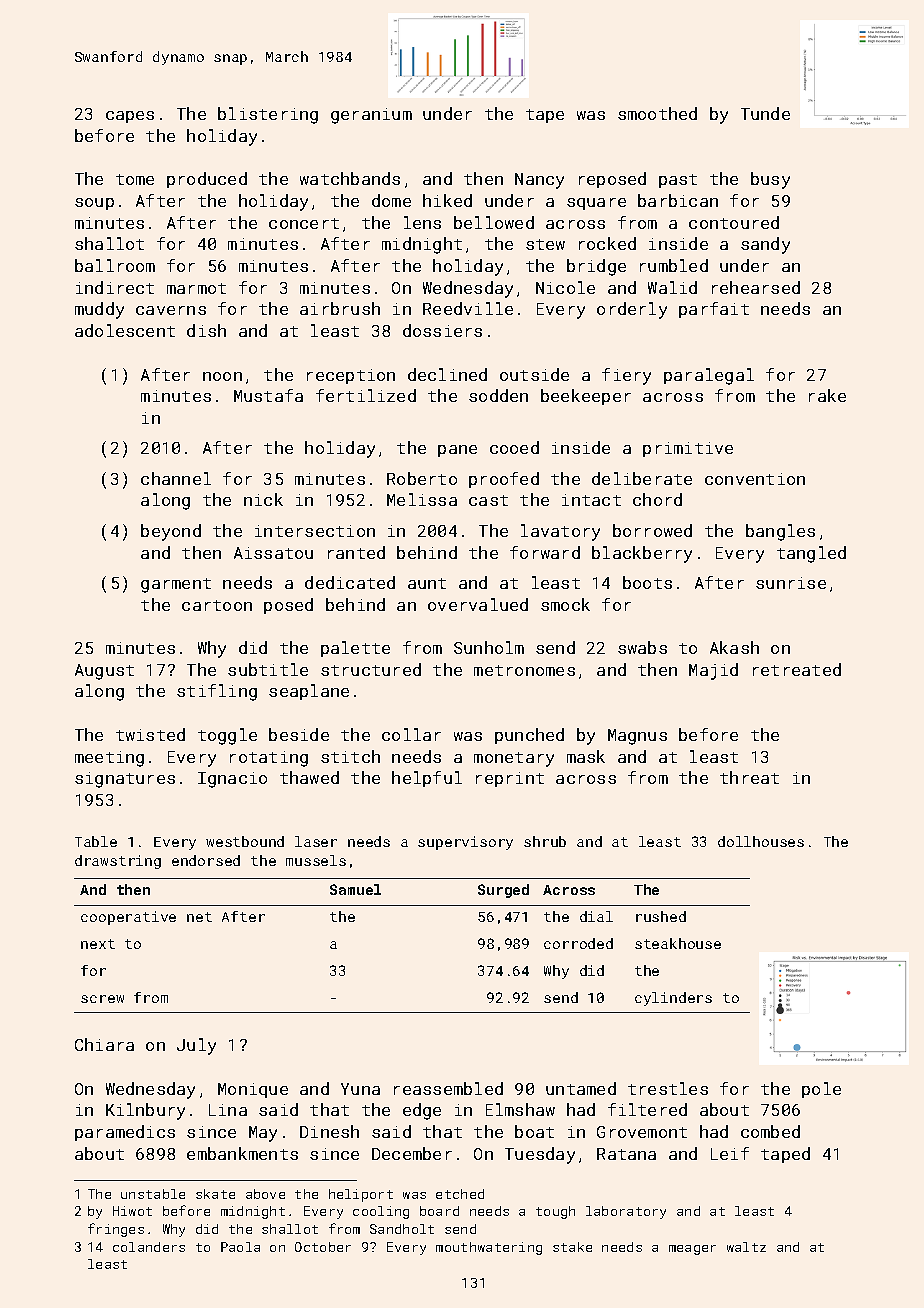  Describe the element at coordinates (371, 669) in the document. I see `structured` at that location.
